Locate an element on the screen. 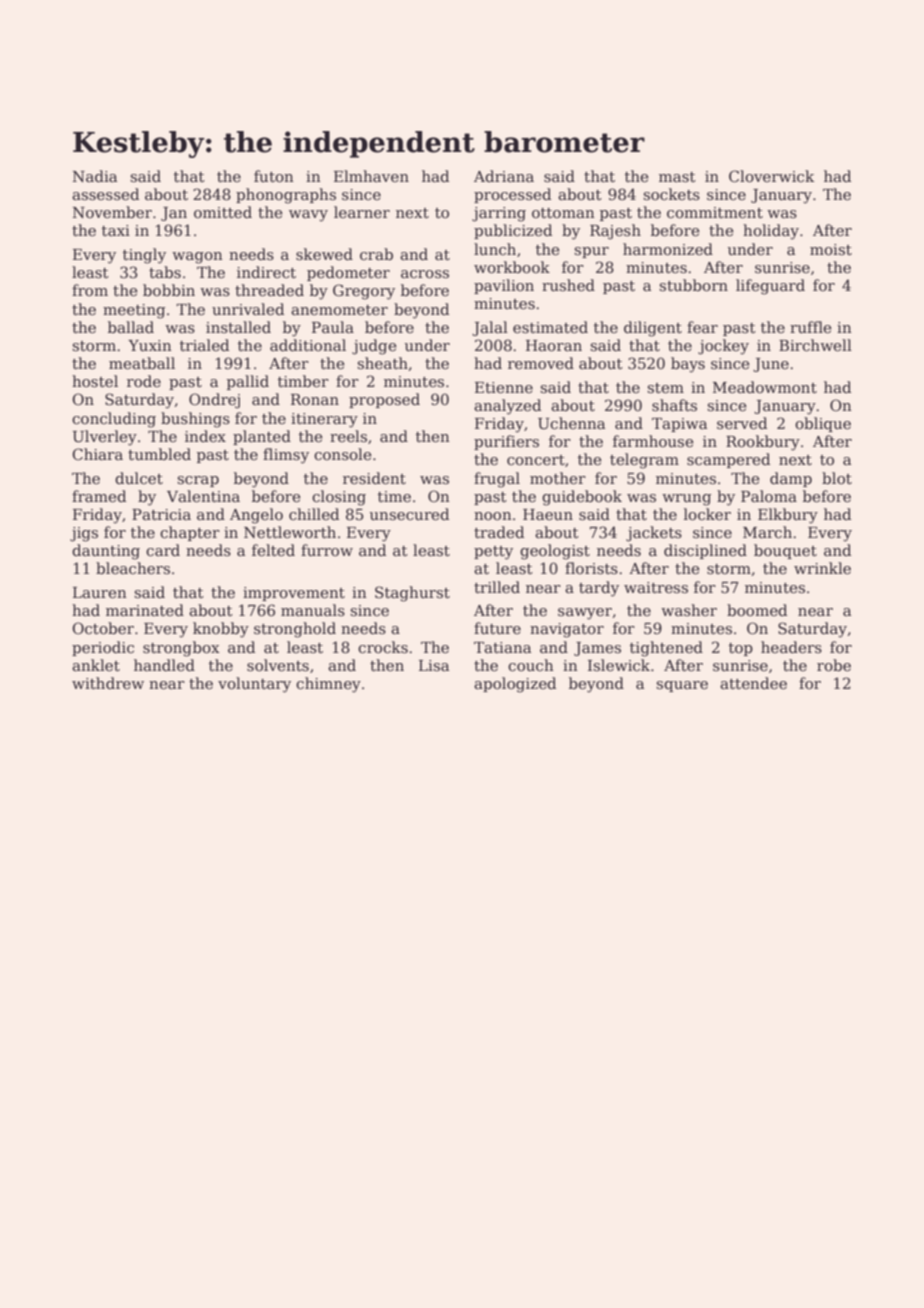 Image resolution: width=924 pixels, height=1308 pixels. washer is located at coordinates (689, 610).
